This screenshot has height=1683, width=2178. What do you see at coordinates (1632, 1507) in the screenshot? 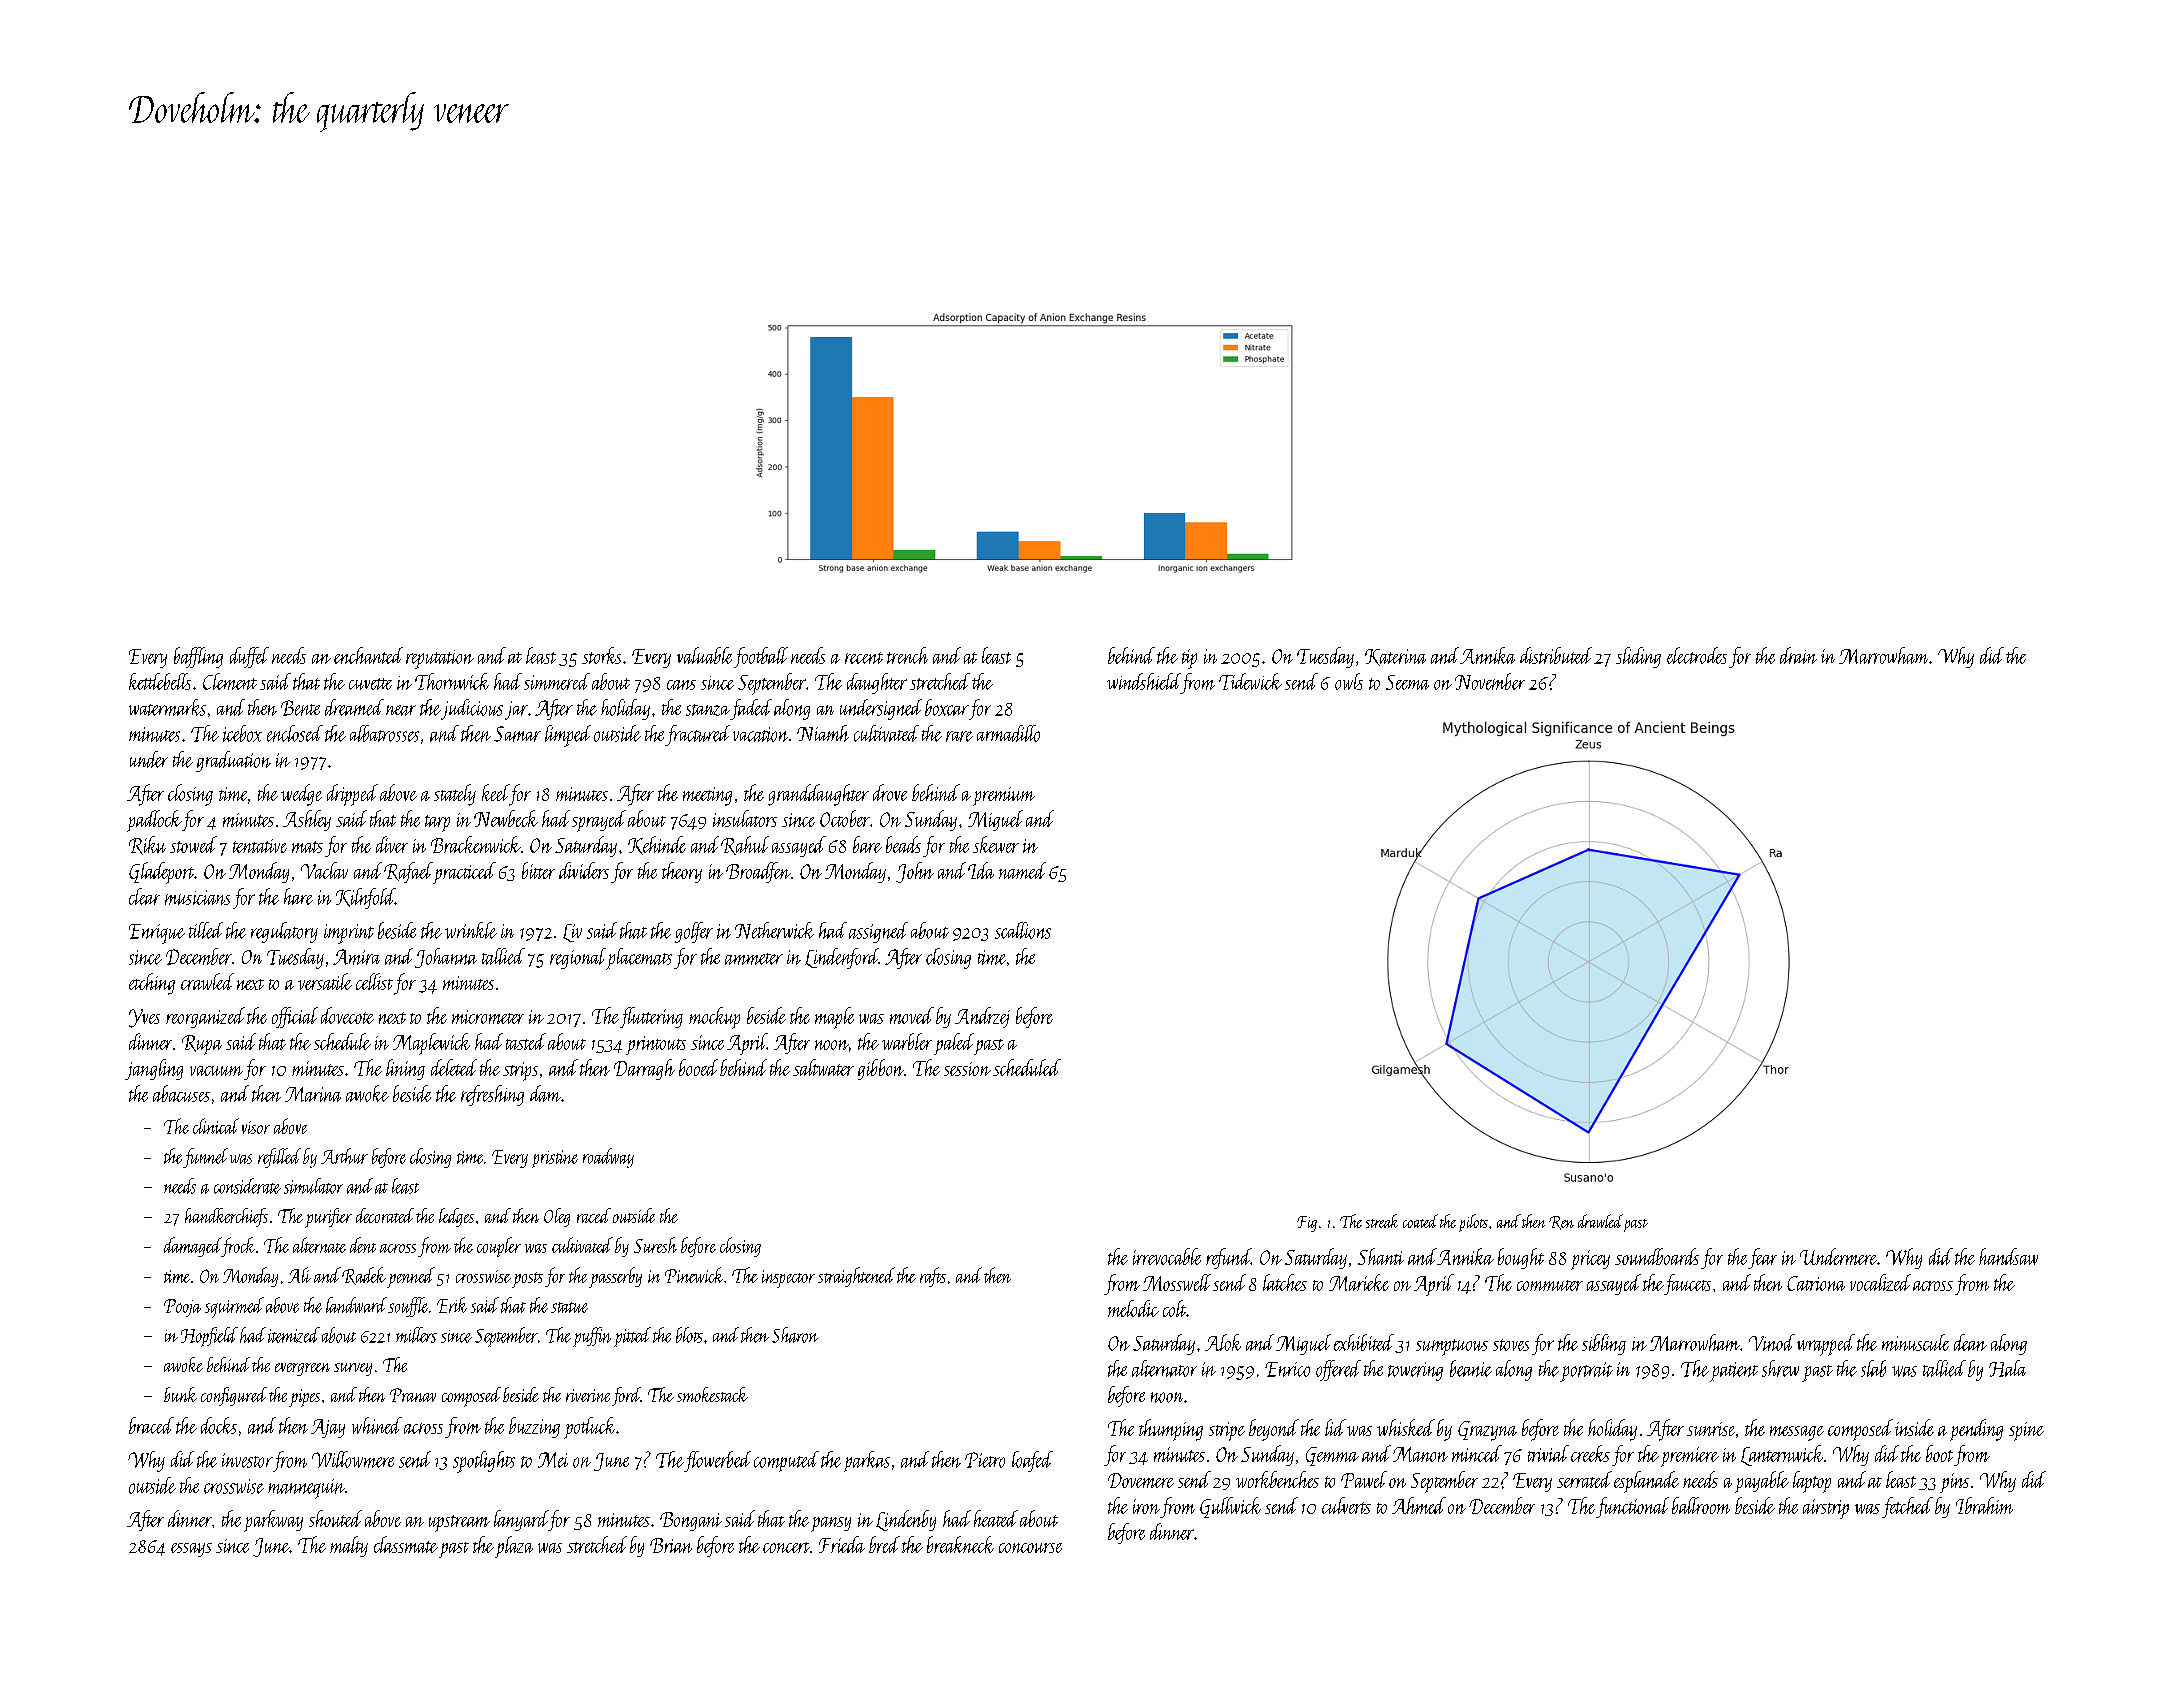
I see `functional` at bounding box center [1632, 1507].
